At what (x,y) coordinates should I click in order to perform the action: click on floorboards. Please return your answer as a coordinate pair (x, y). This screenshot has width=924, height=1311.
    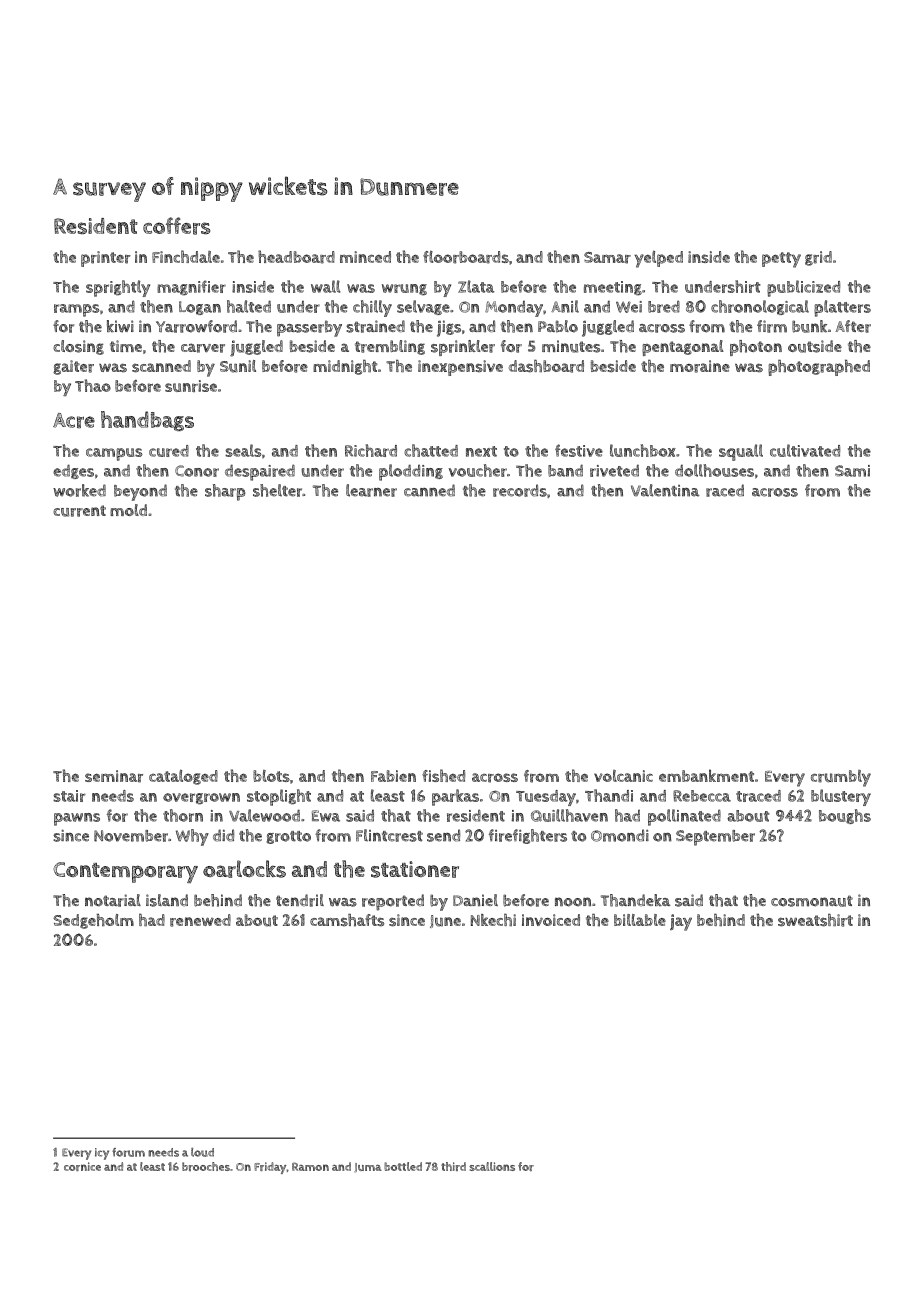
    Looking at the image, I should click on (466, 257).
